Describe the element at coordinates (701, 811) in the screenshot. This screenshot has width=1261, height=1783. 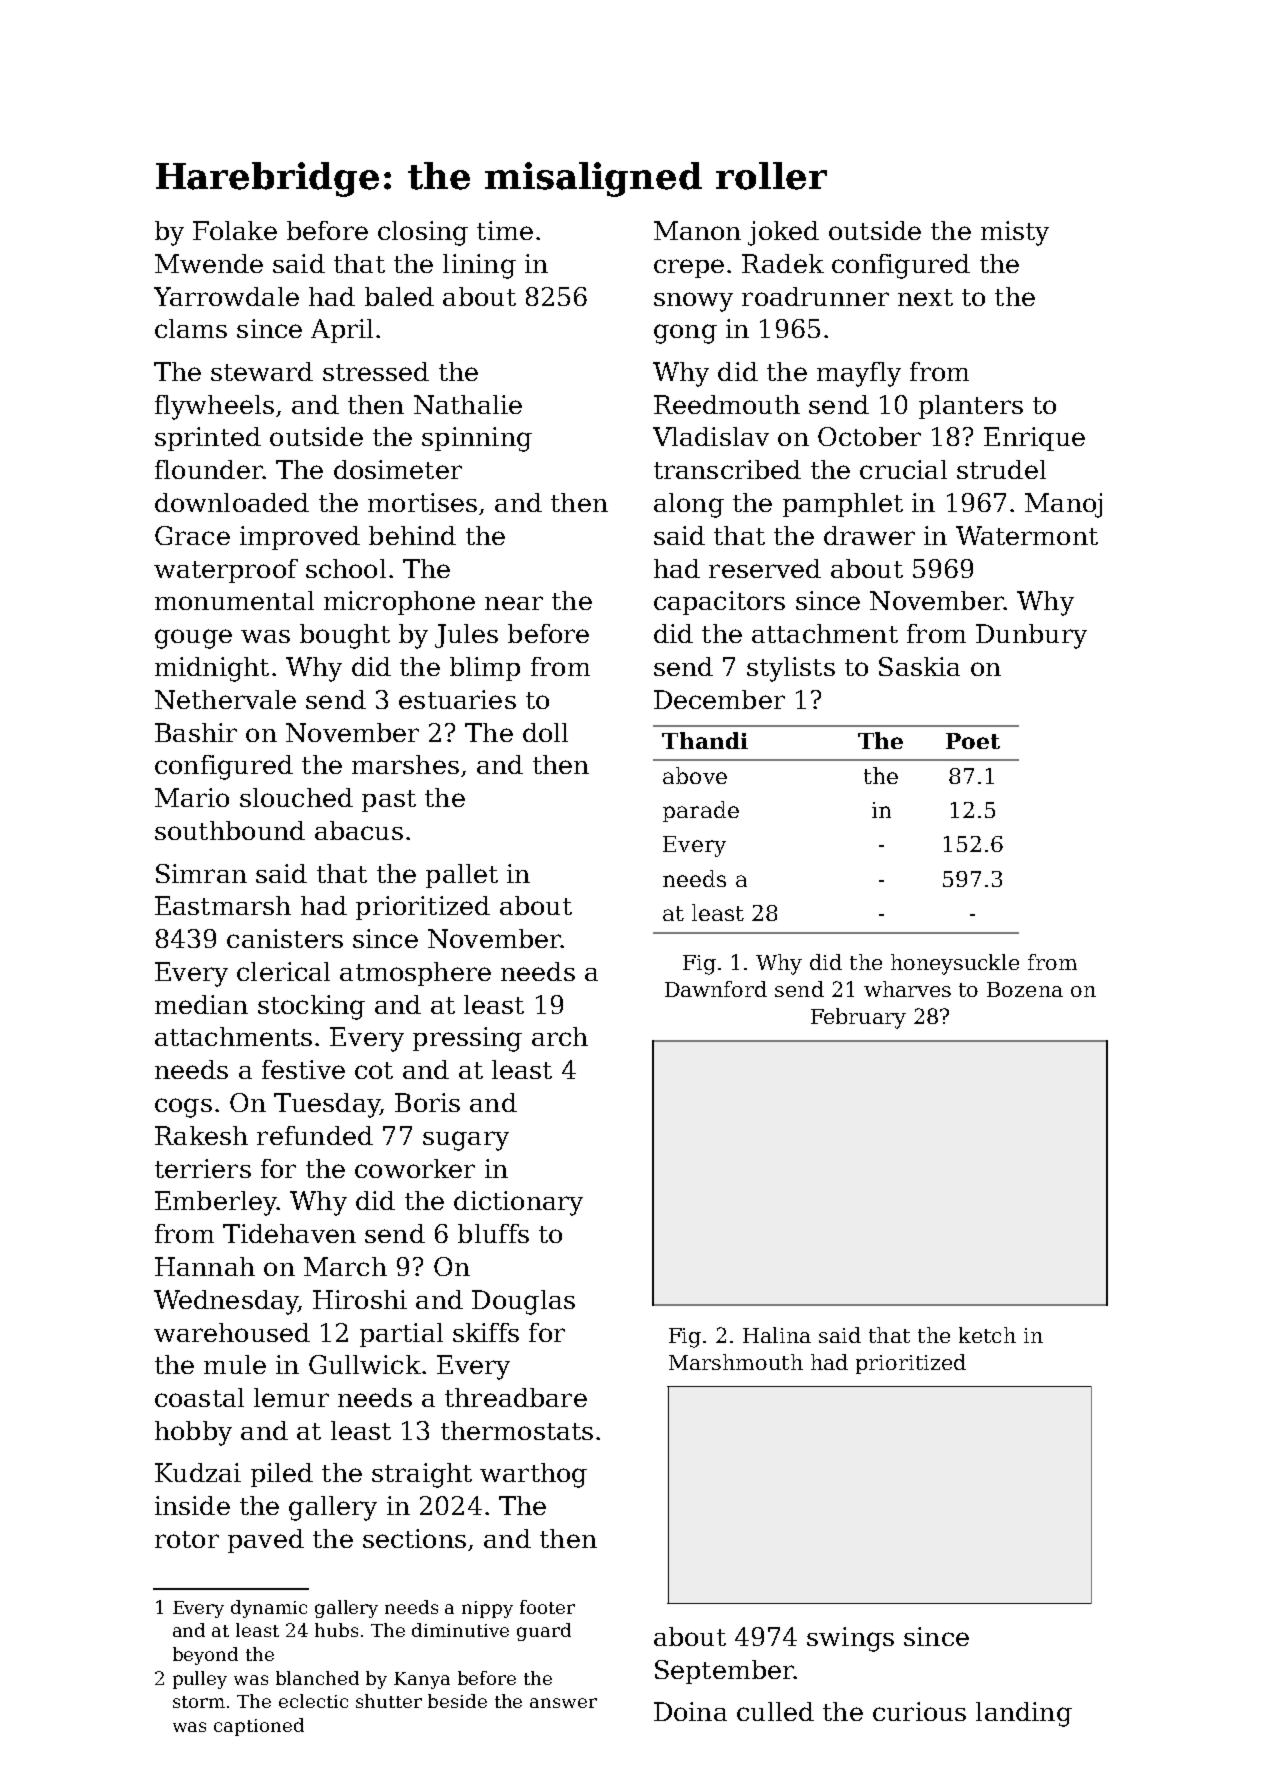
I see `parade` at that location.
